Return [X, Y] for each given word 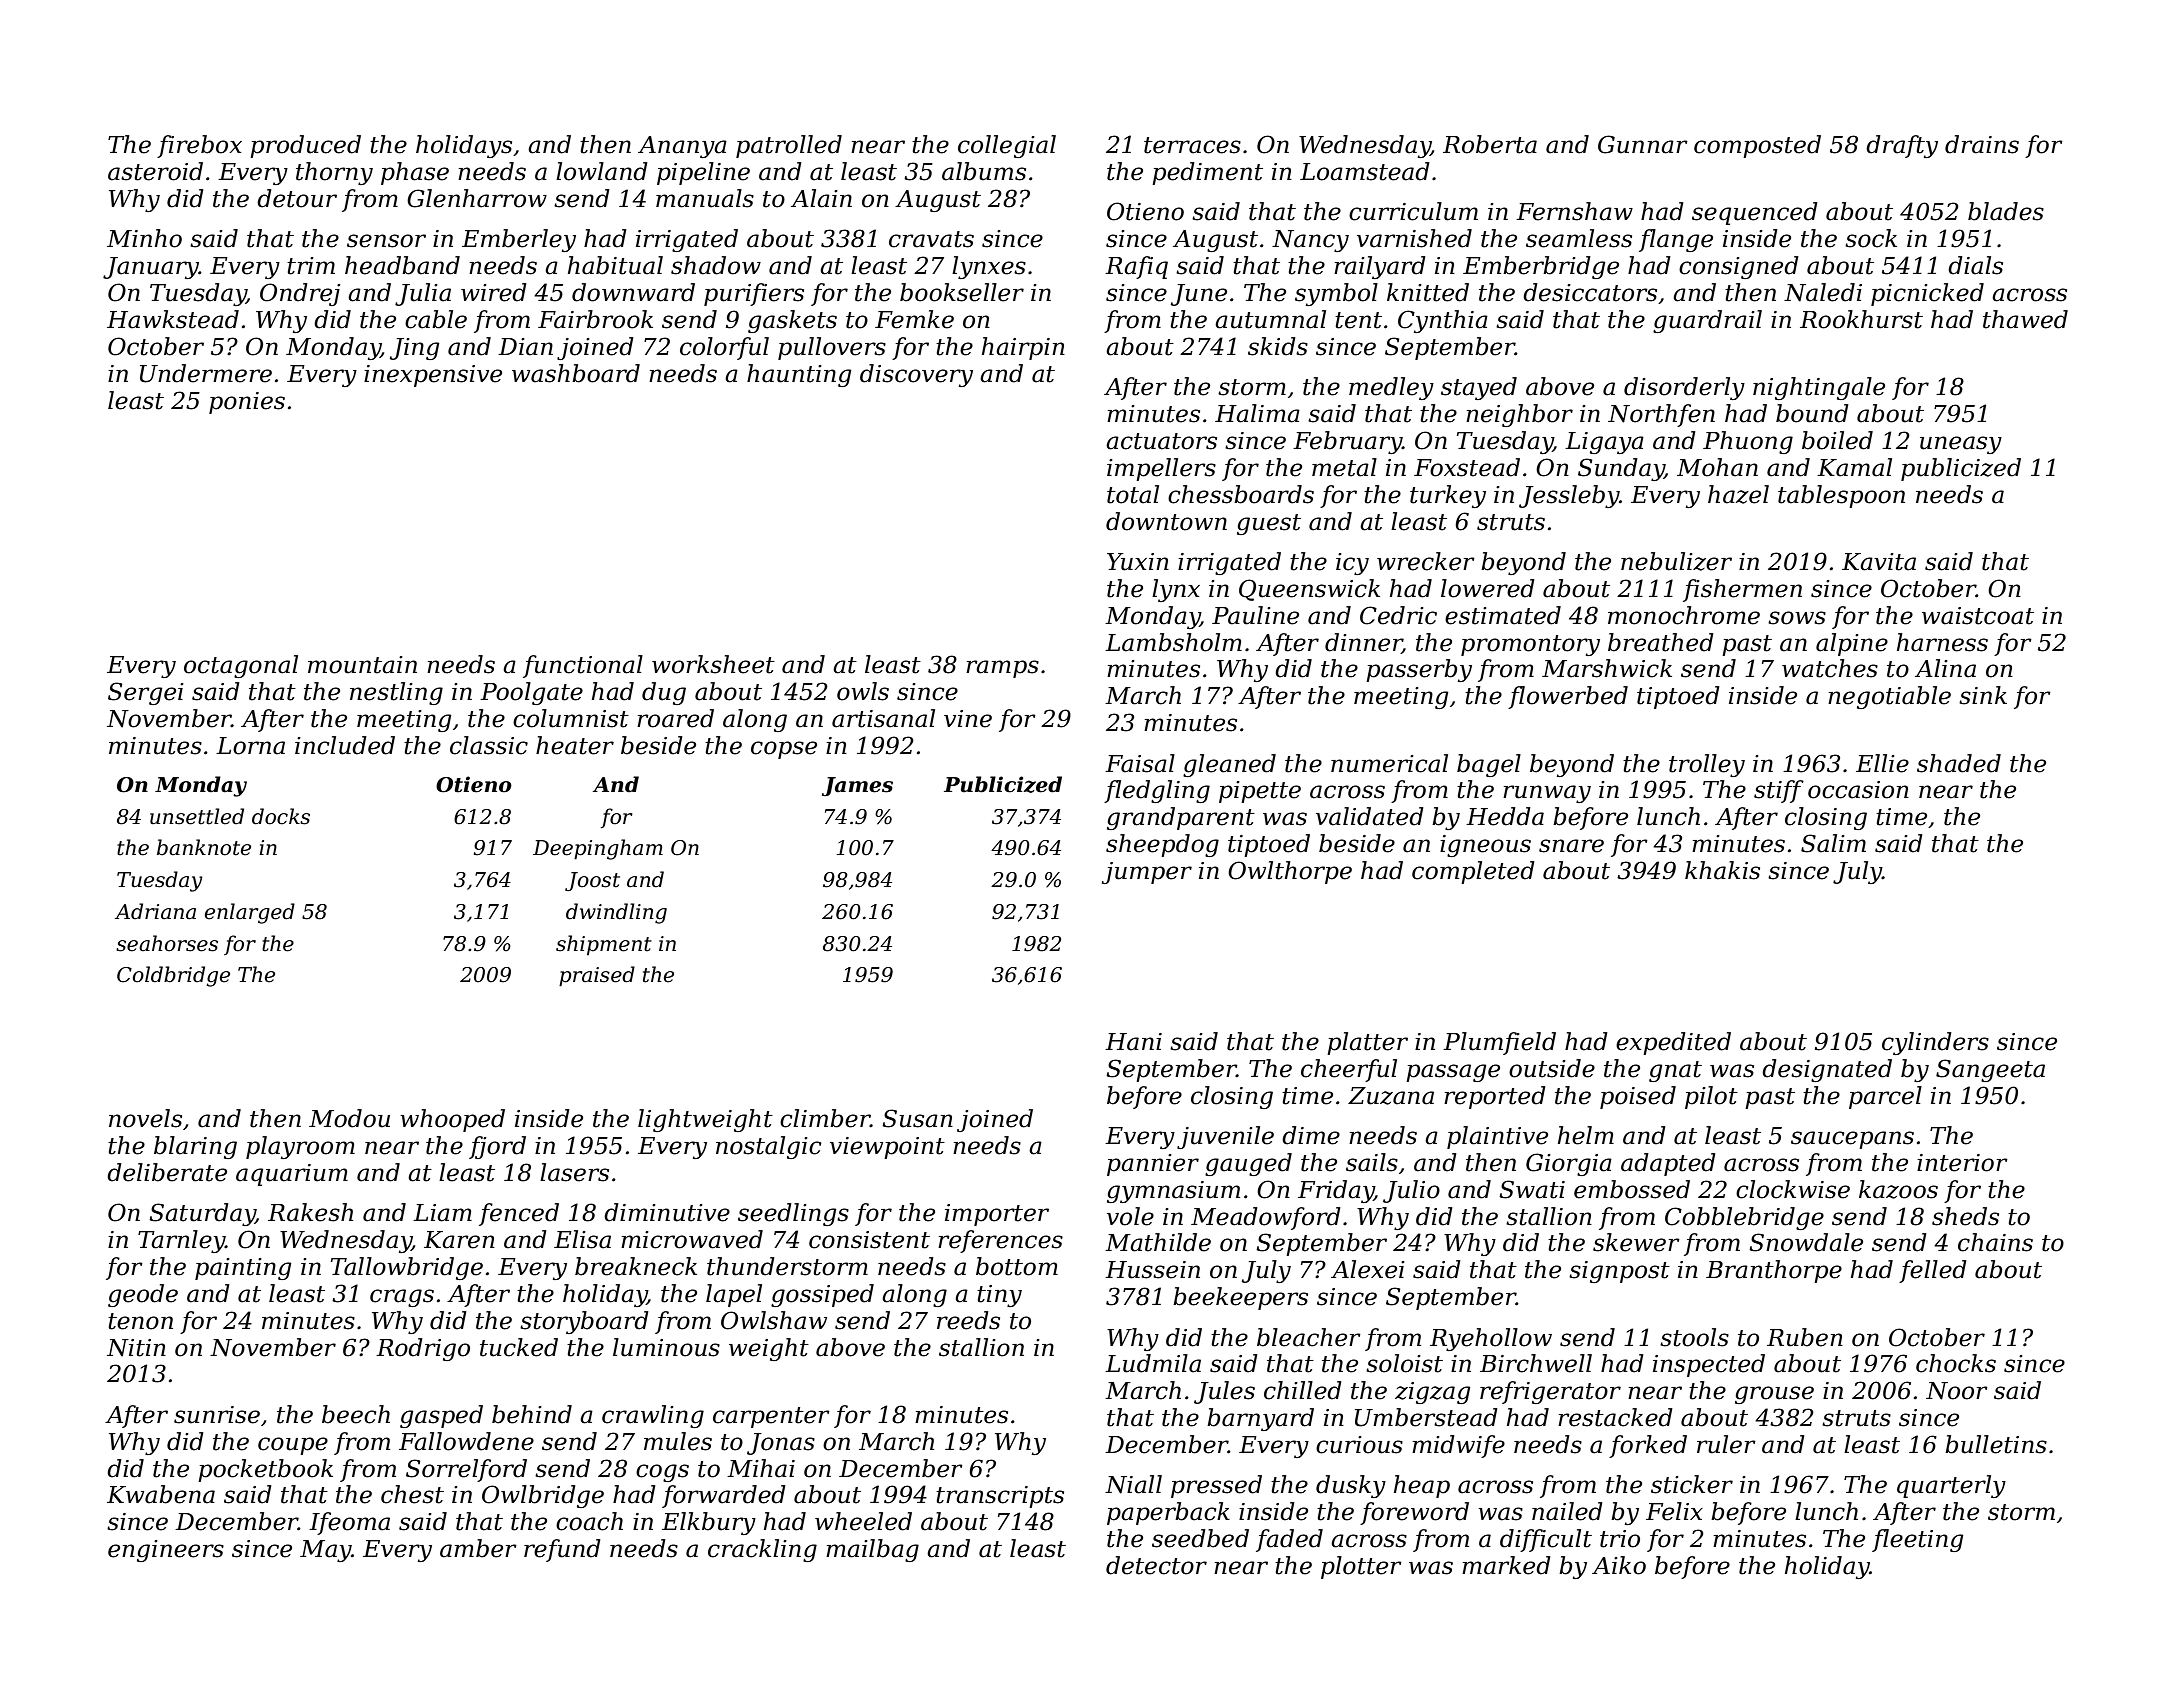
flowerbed [1568, 697]
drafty [1902, 146]
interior [1962, 1163]
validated [1370, 816]
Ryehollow [1491, 1339]
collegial [1007, 146]
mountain [362, 665]
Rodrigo [423, 1349]
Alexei [1368, 1269]
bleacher [1309, 1337]
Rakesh [310, 1212]
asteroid [155, 171]
